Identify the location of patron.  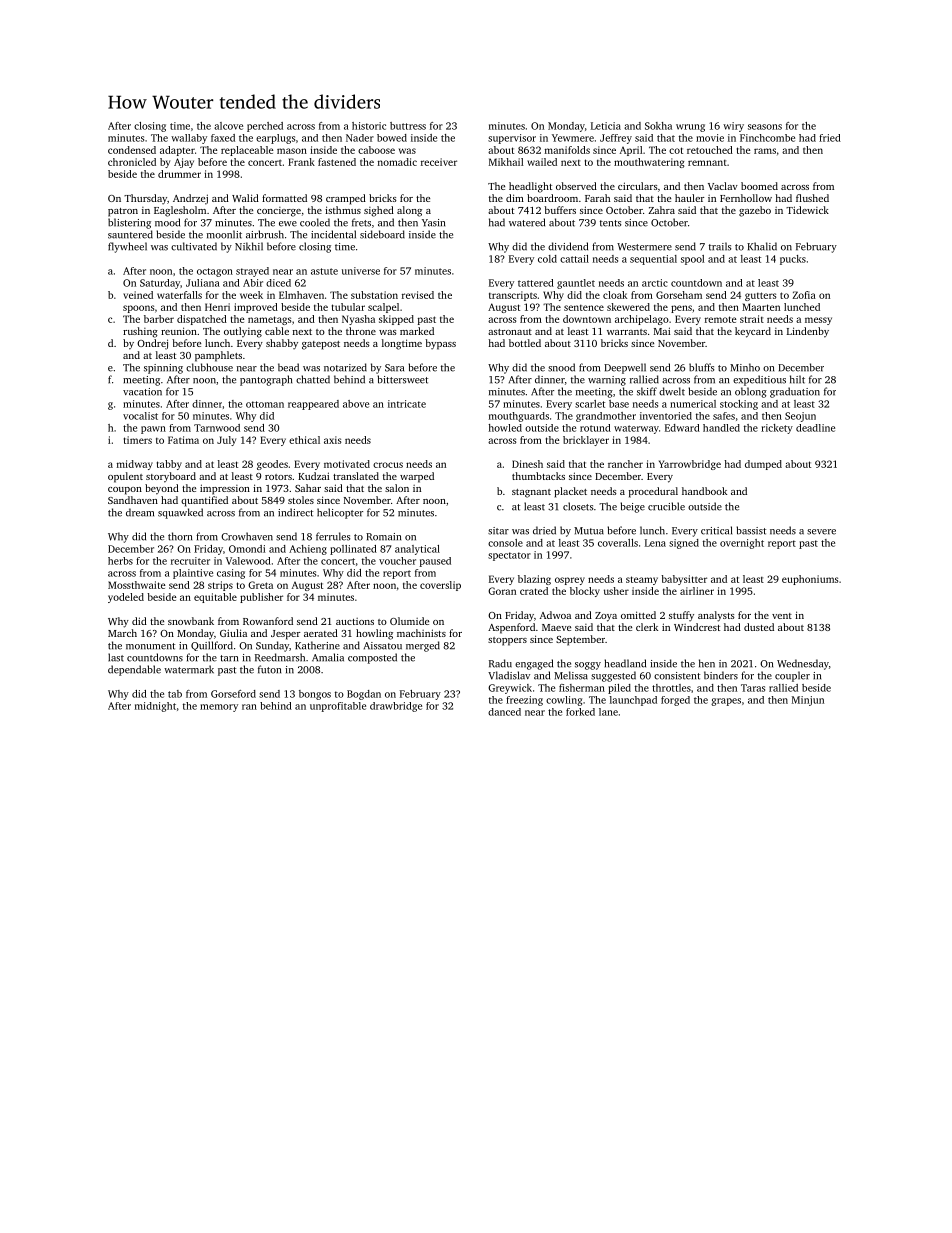
(123, 212).
